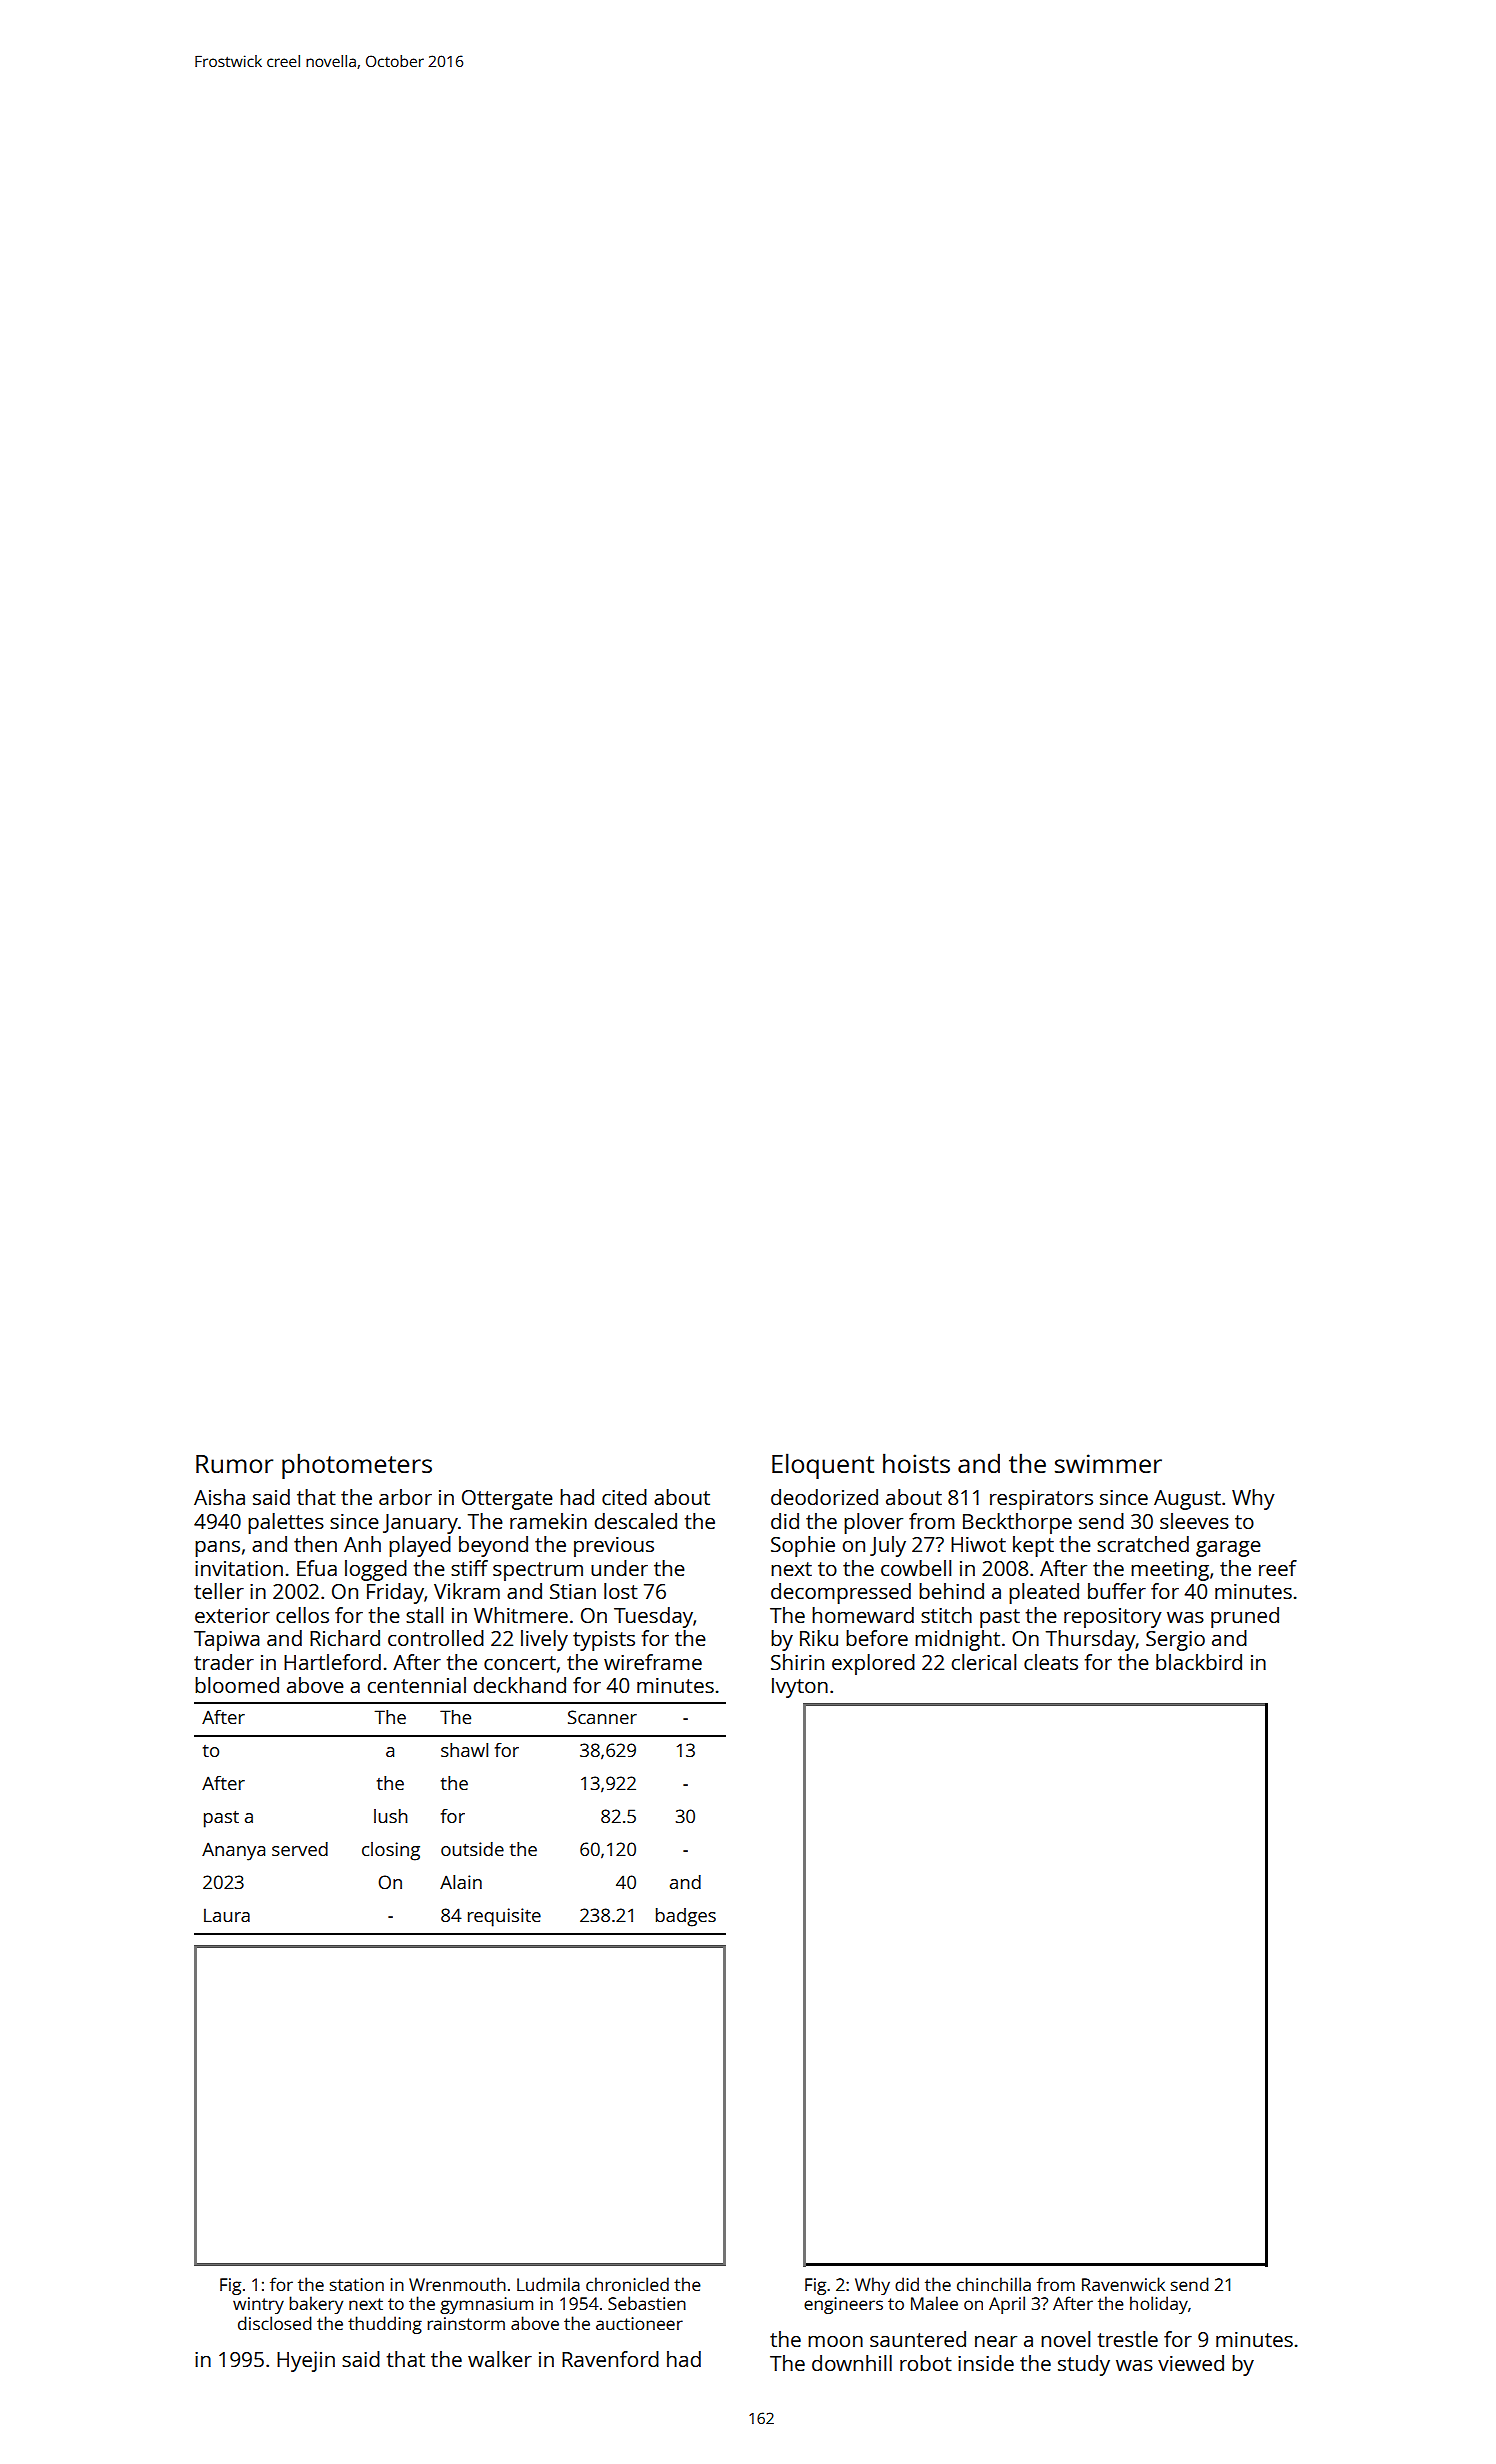  Describe the element at coordinates (1108, 1463) in the page. I see `swimmer` at that location.
